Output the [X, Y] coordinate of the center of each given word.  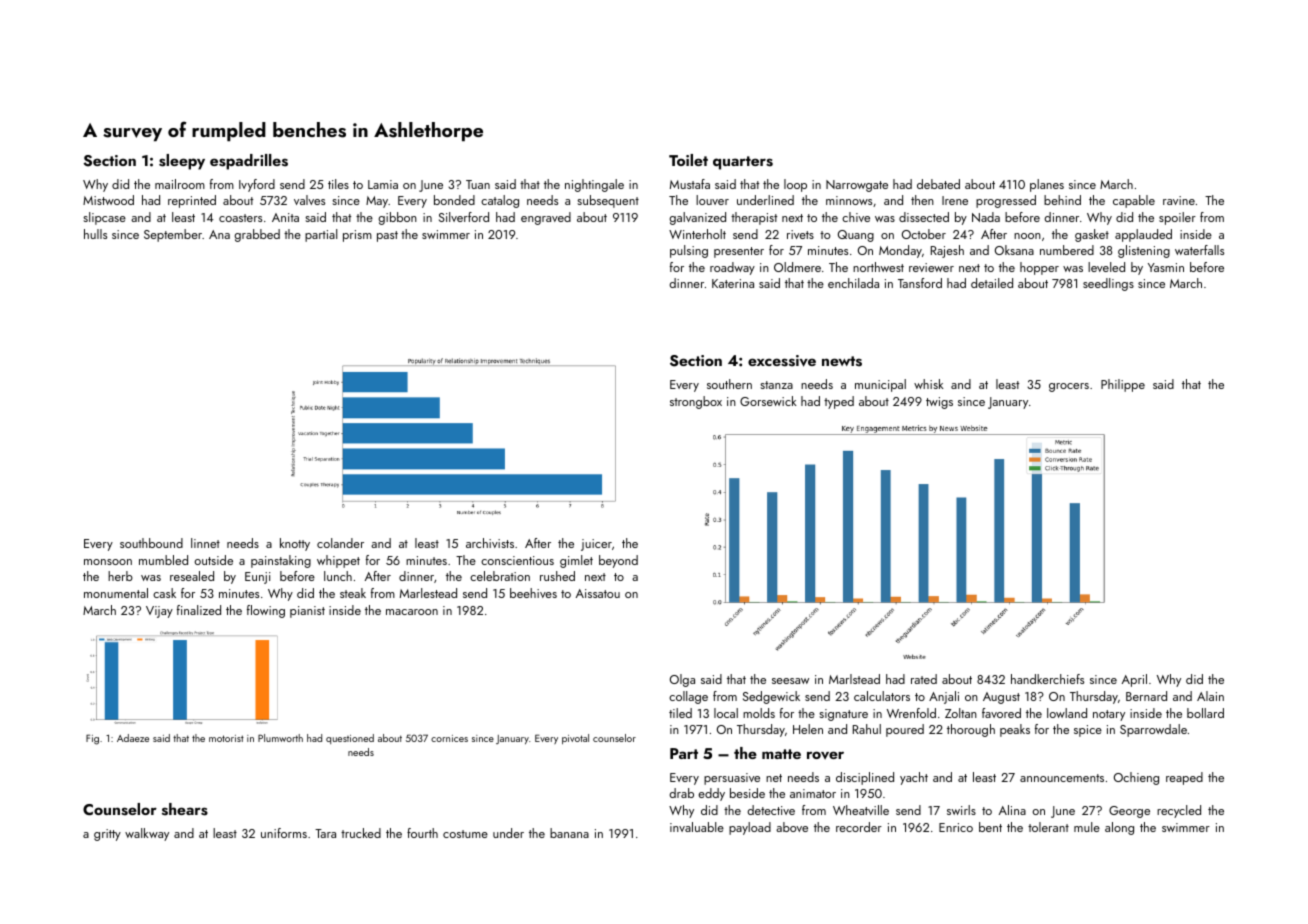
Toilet [688, 160]
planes [1047, 185]
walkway [147, 834]
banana [569, 833]
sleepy [182, 162]
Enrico [956, 827]
